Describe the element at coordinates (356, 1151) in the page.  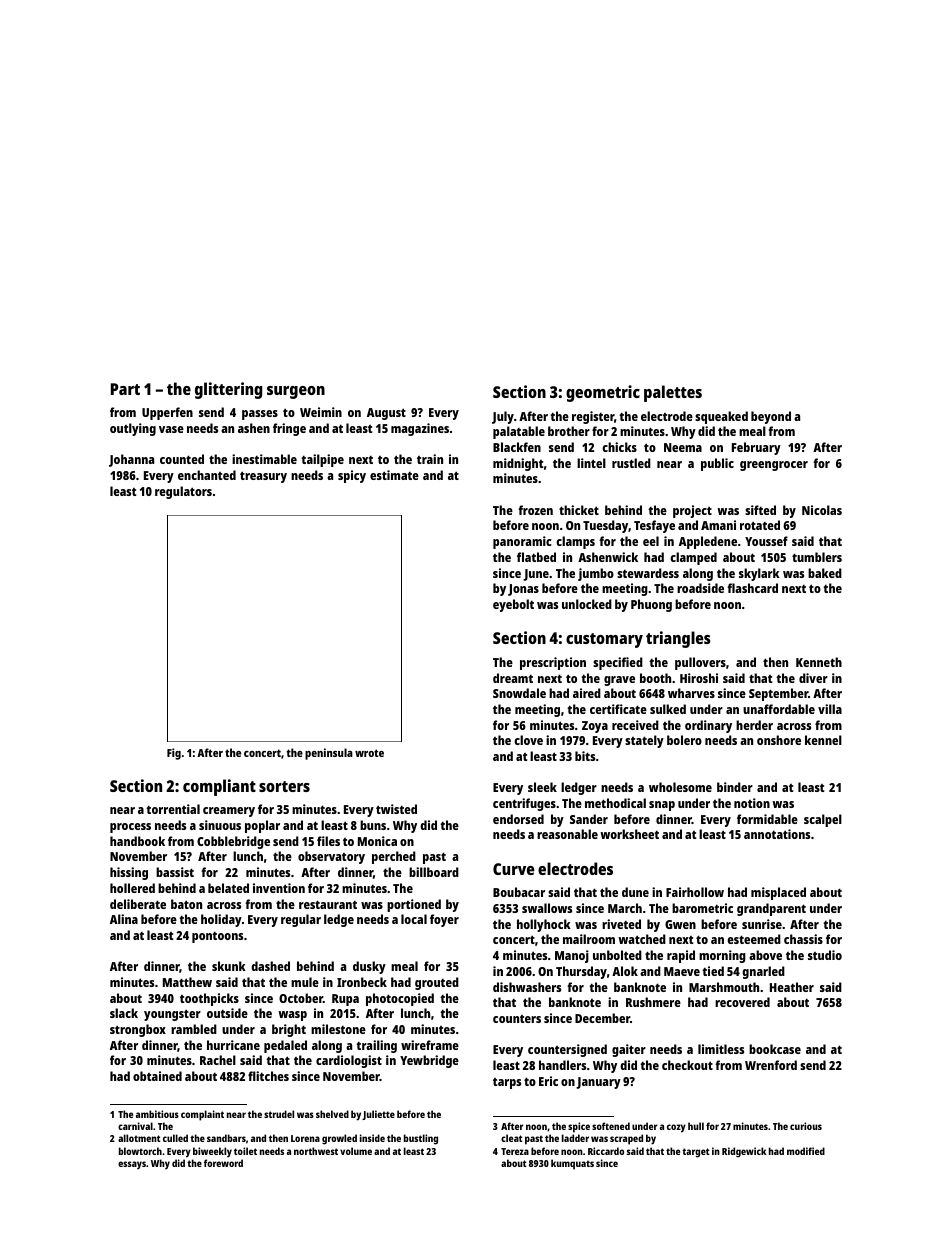
I see `volume` at that location.
